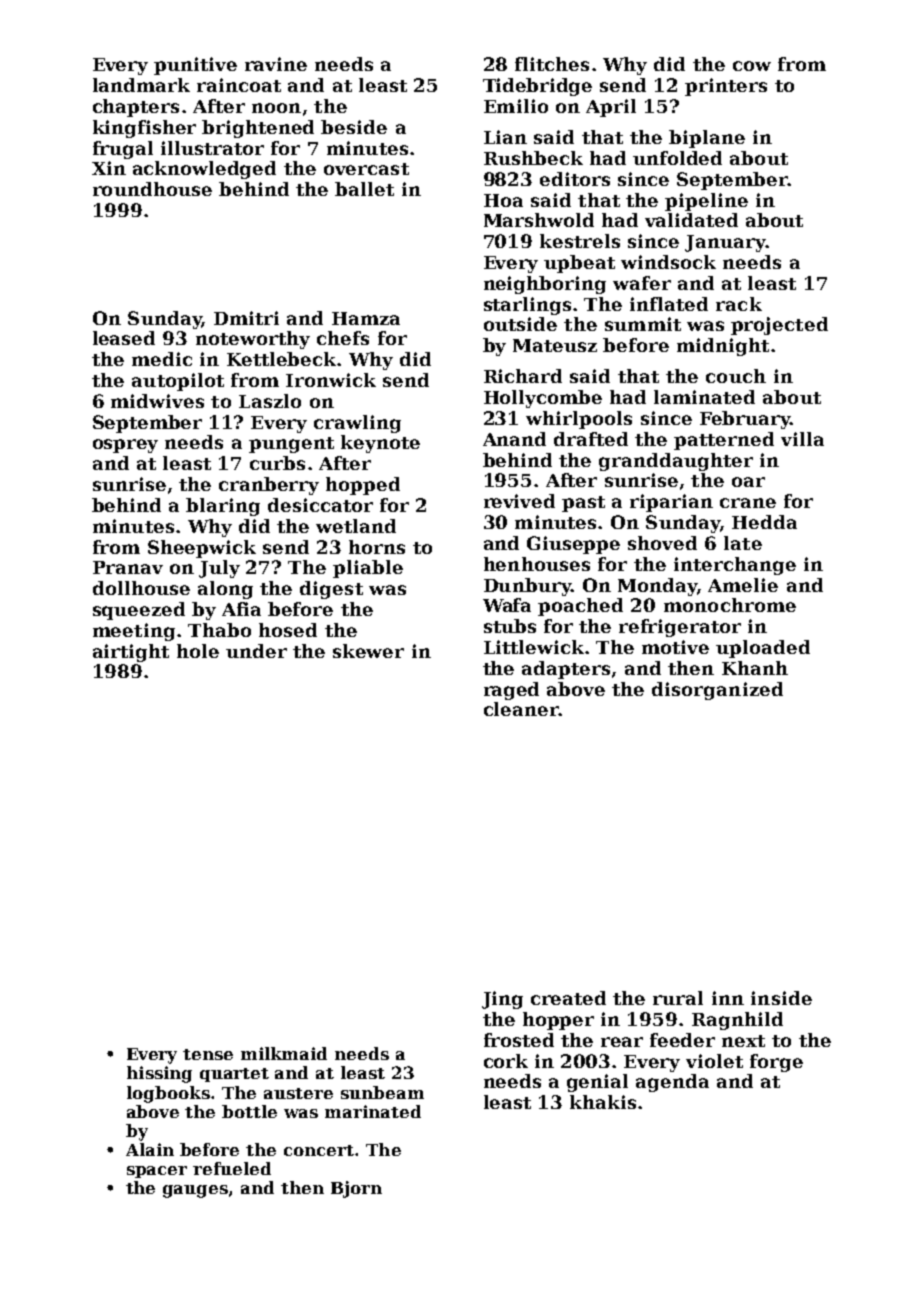  Describe the element at coordinates (552, 64) in the page. I see `flitches` at that location.
